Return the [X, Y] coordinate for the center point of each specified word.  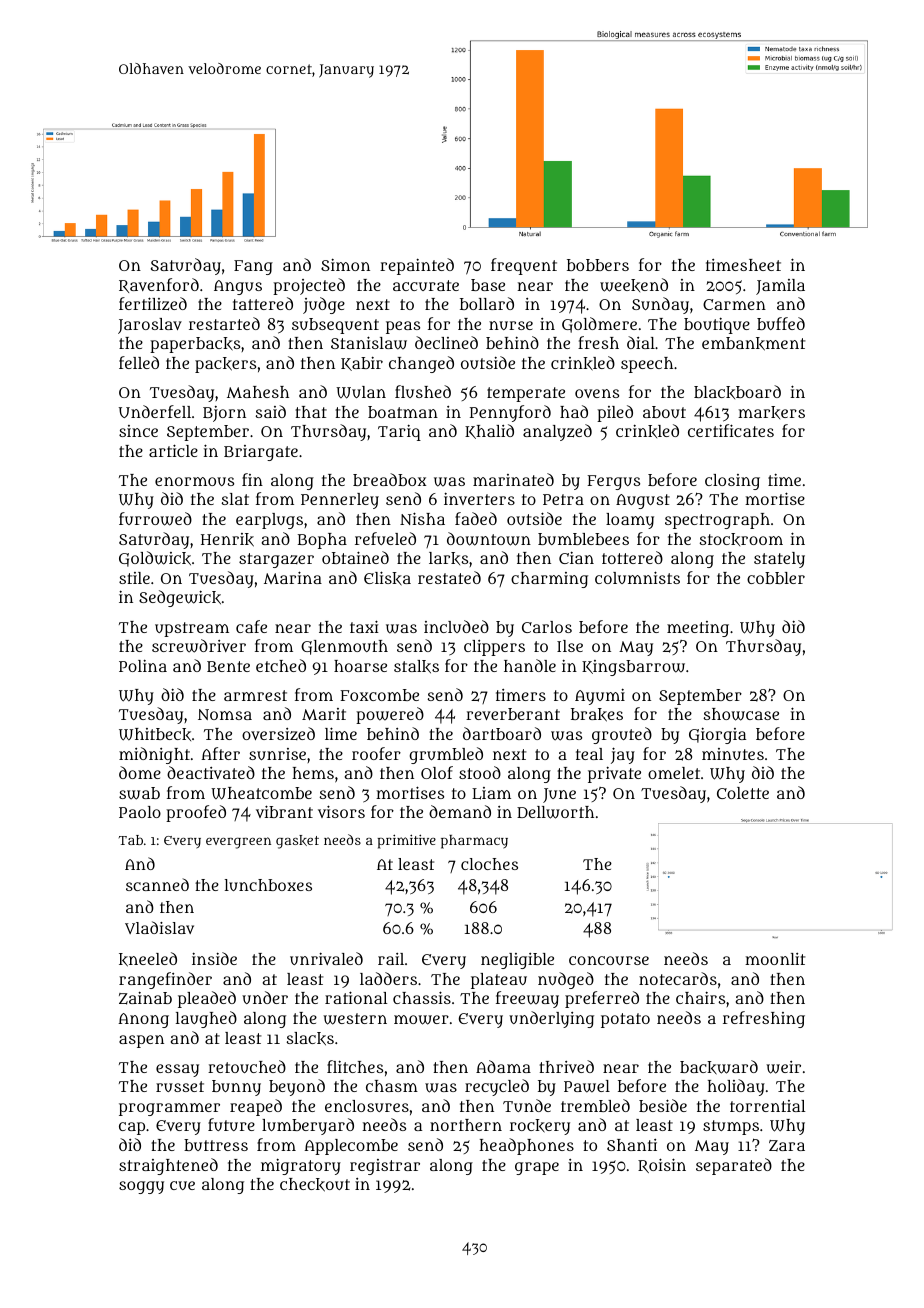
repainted [417, 266]
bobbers [598, 265]
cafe [251, 626]
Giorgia [717, 735]
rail [391, 959]
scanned [157, 884]
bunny [236, 1088]
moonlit [775, 959]
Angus [238, 287]
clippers [494, 648]
